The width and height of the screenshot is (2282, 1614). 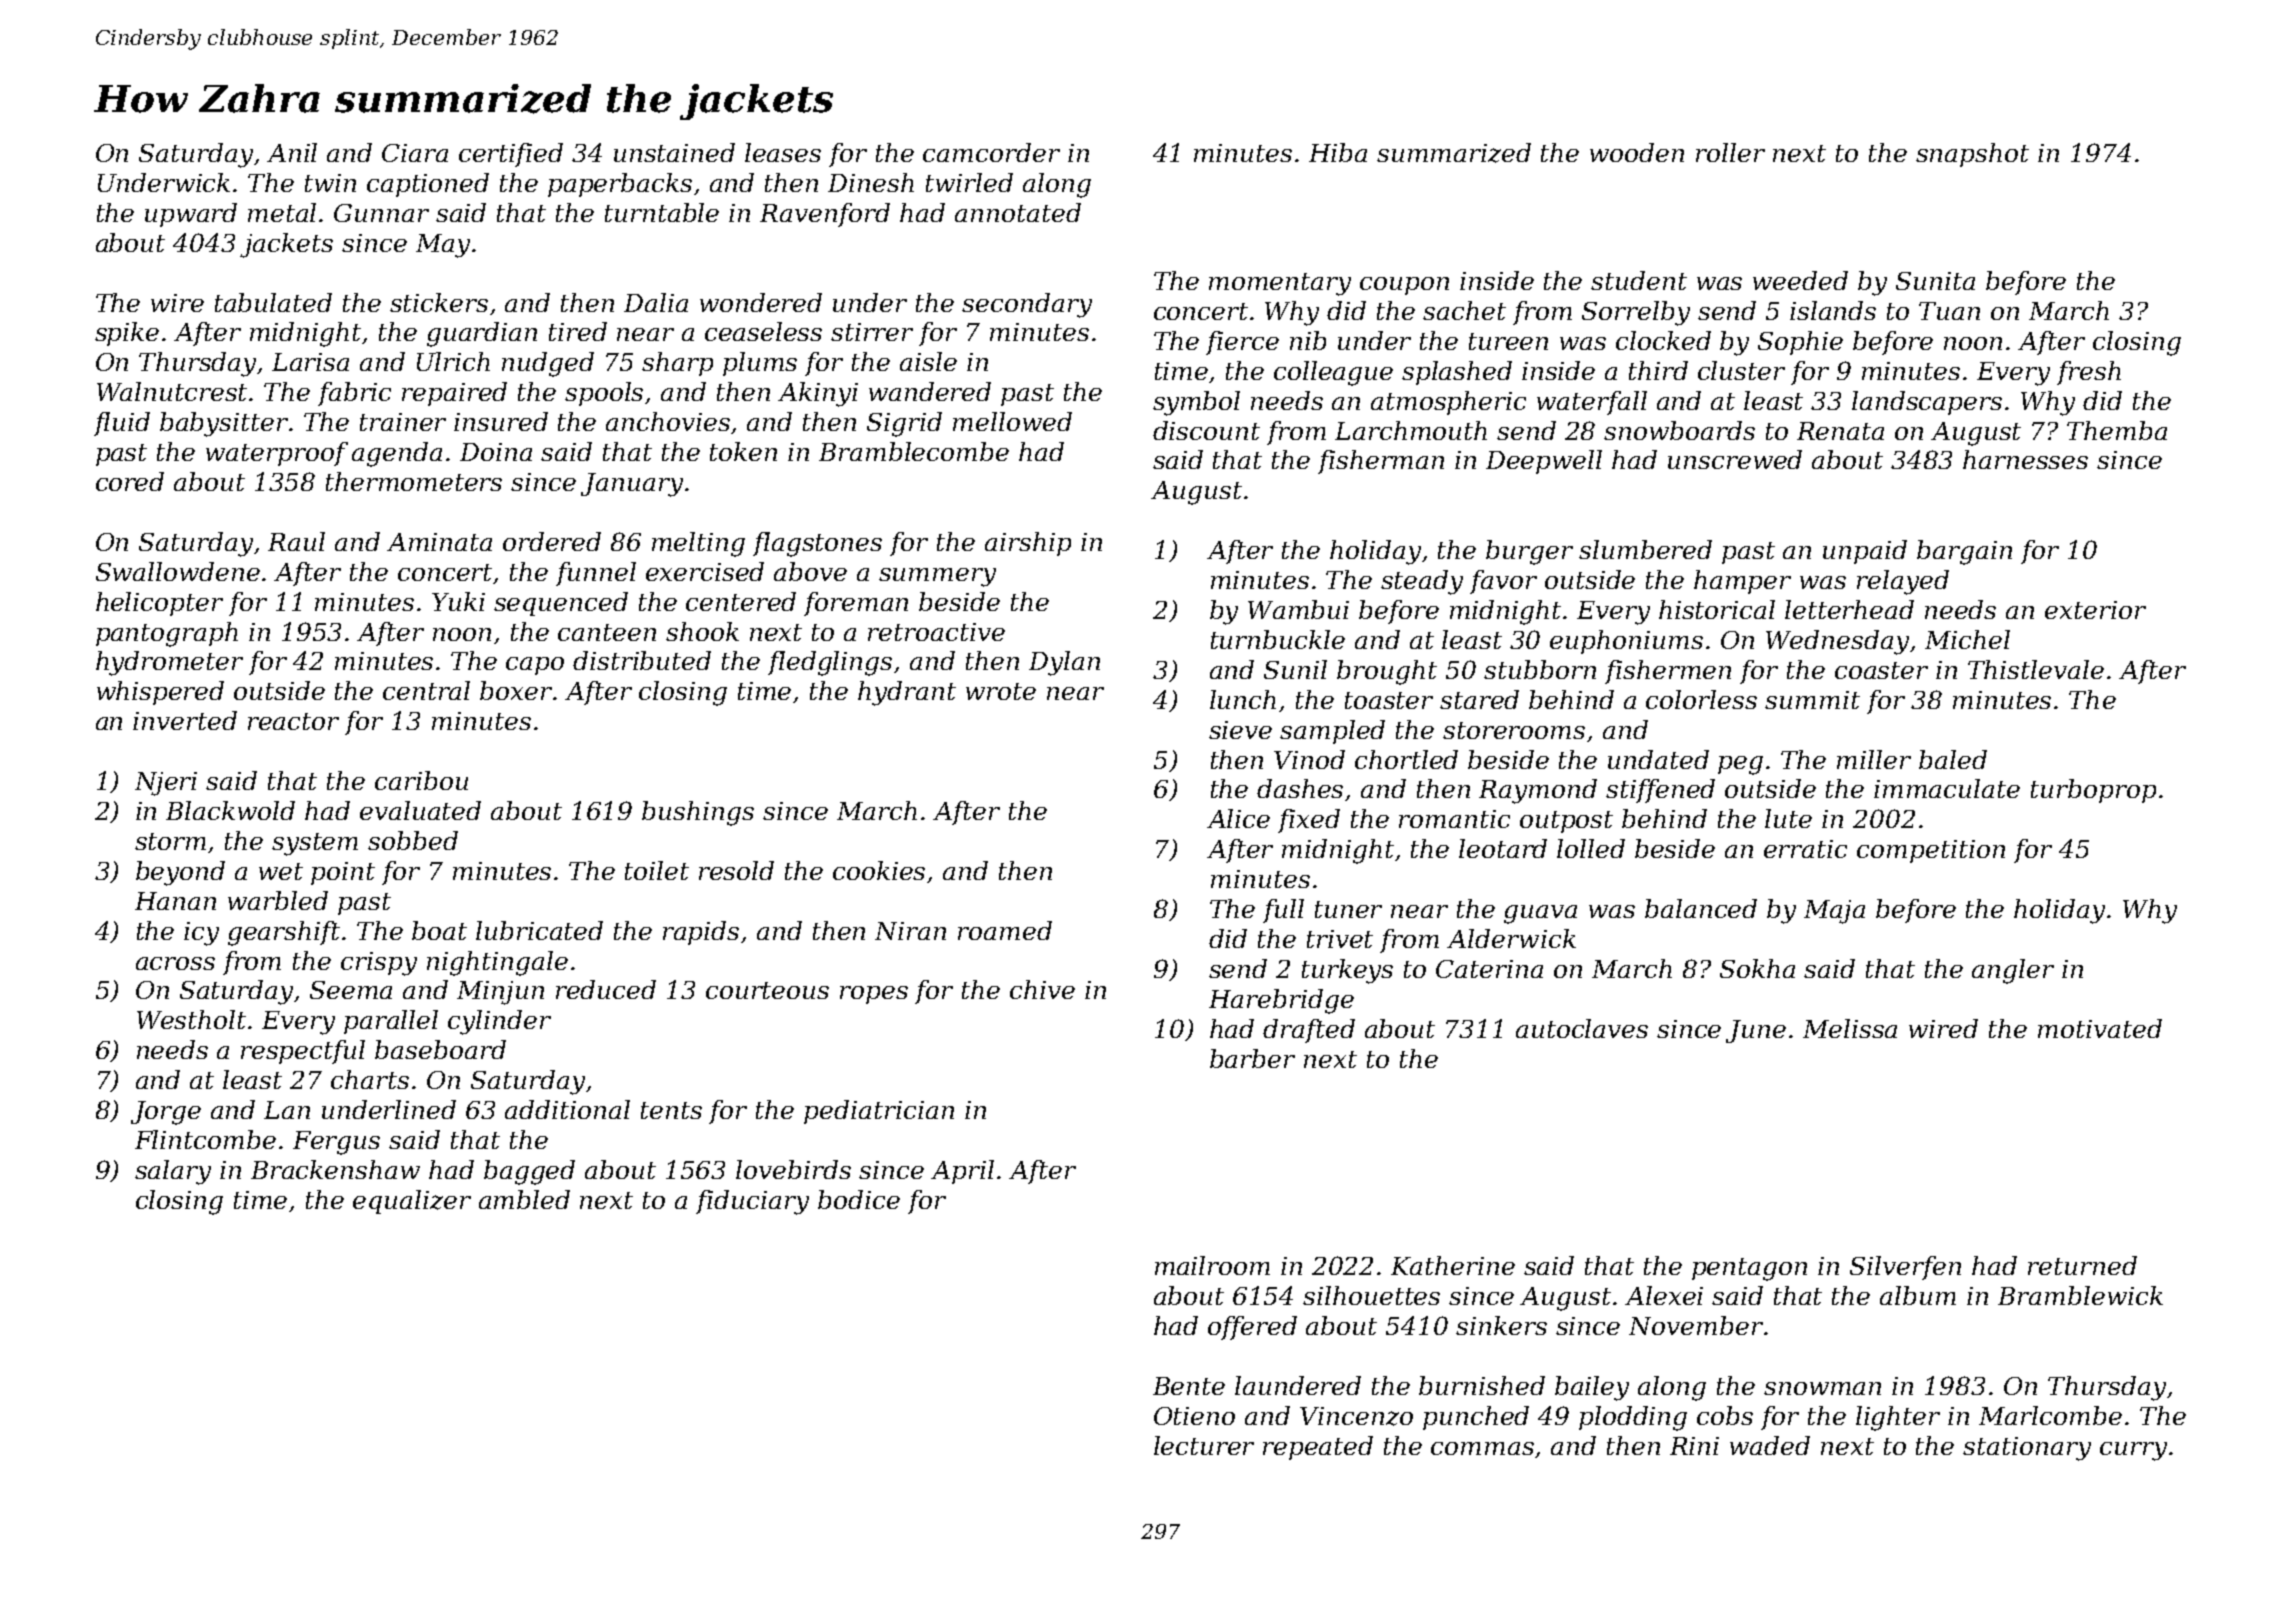 I want to click on momentary, so click(x=1280, y=284).
